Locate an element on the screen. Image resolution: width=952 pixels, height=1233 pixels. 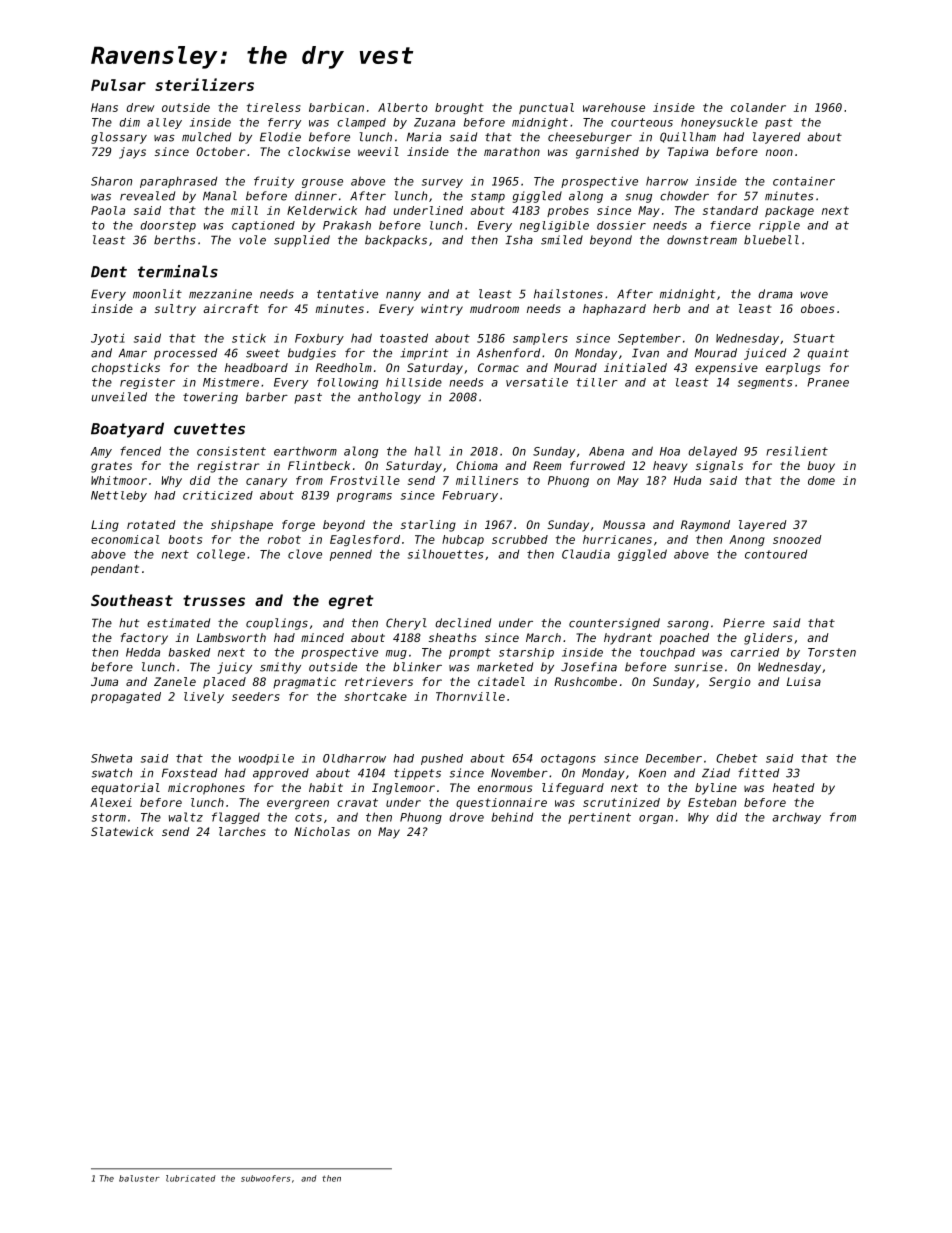
lubricated is located at coordinates (191, 1178).
